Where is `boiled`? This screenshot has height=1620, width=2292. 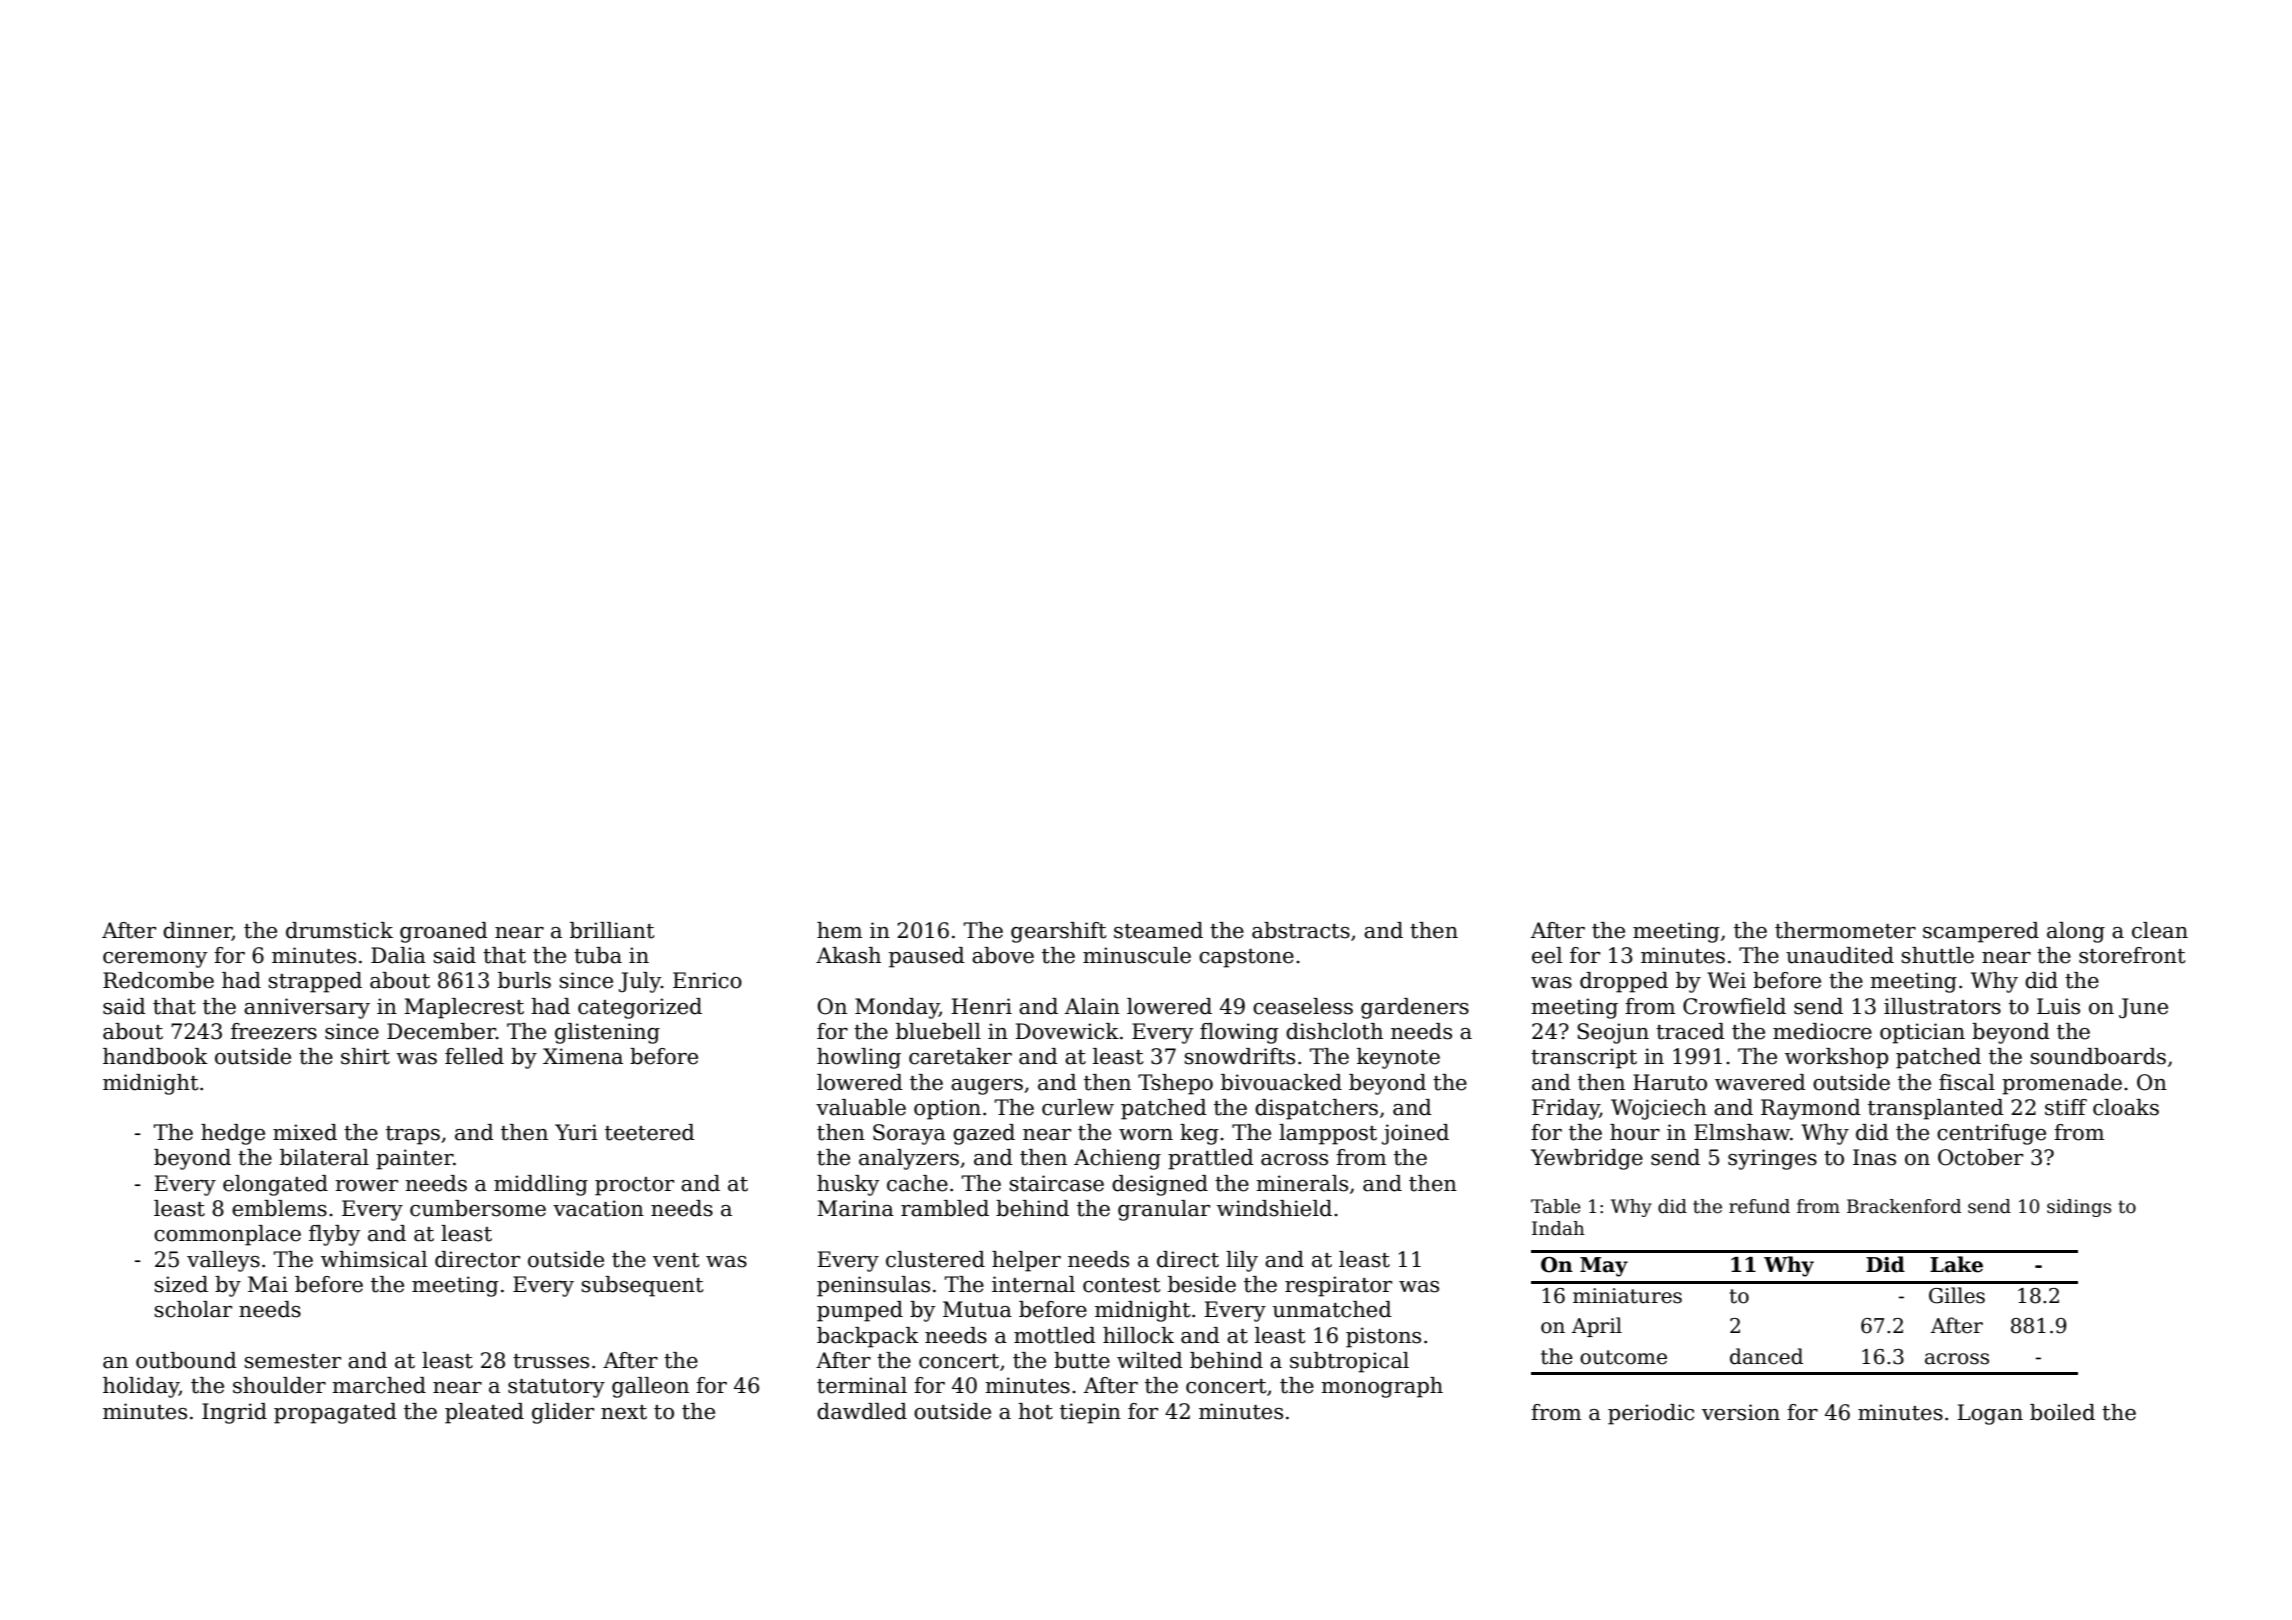 boiled is located at coordinates (2062, 1412).
